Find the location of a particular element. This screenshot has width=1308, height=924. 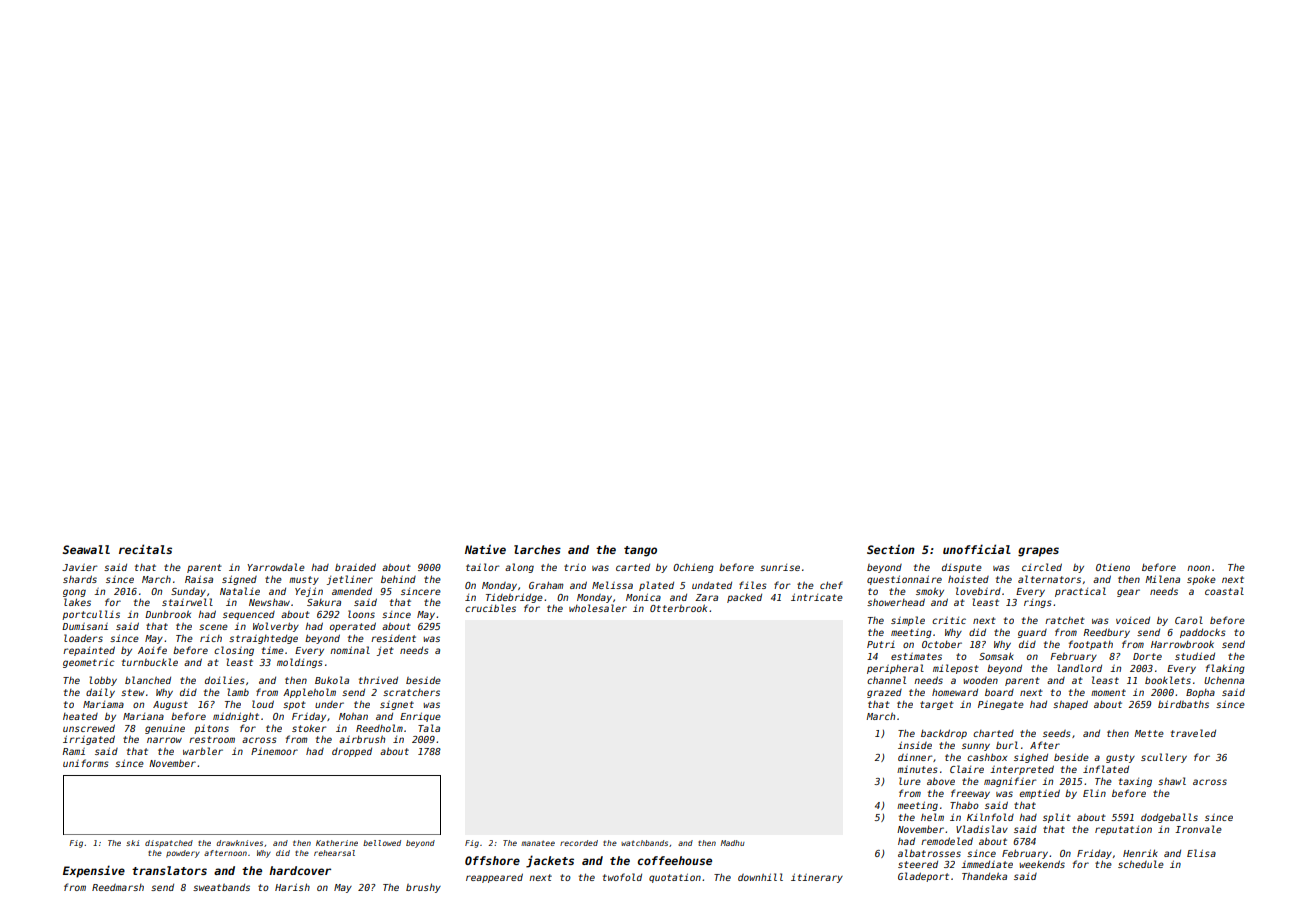

peripheral is located at coordinates (895, 669).
